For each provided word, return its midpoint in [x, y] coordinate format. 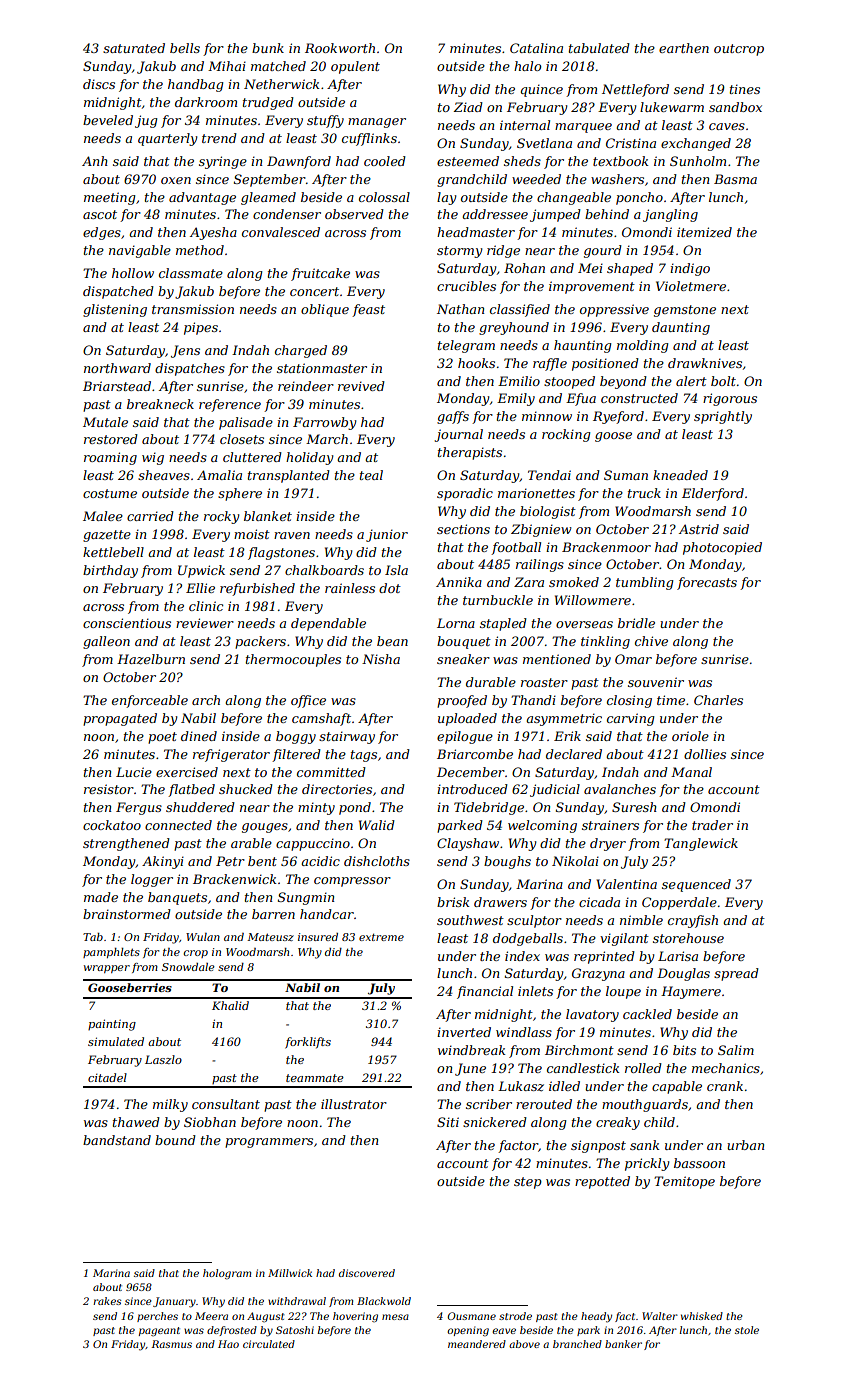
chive [651, 641]
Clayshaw [468, 844]
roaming [110, 458]
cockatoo [112, 825]
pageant [159, 1332]
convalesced [281, 232]
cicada [599, 902]
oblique [325, 310]
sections [463, 529]
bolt [723, 381]
